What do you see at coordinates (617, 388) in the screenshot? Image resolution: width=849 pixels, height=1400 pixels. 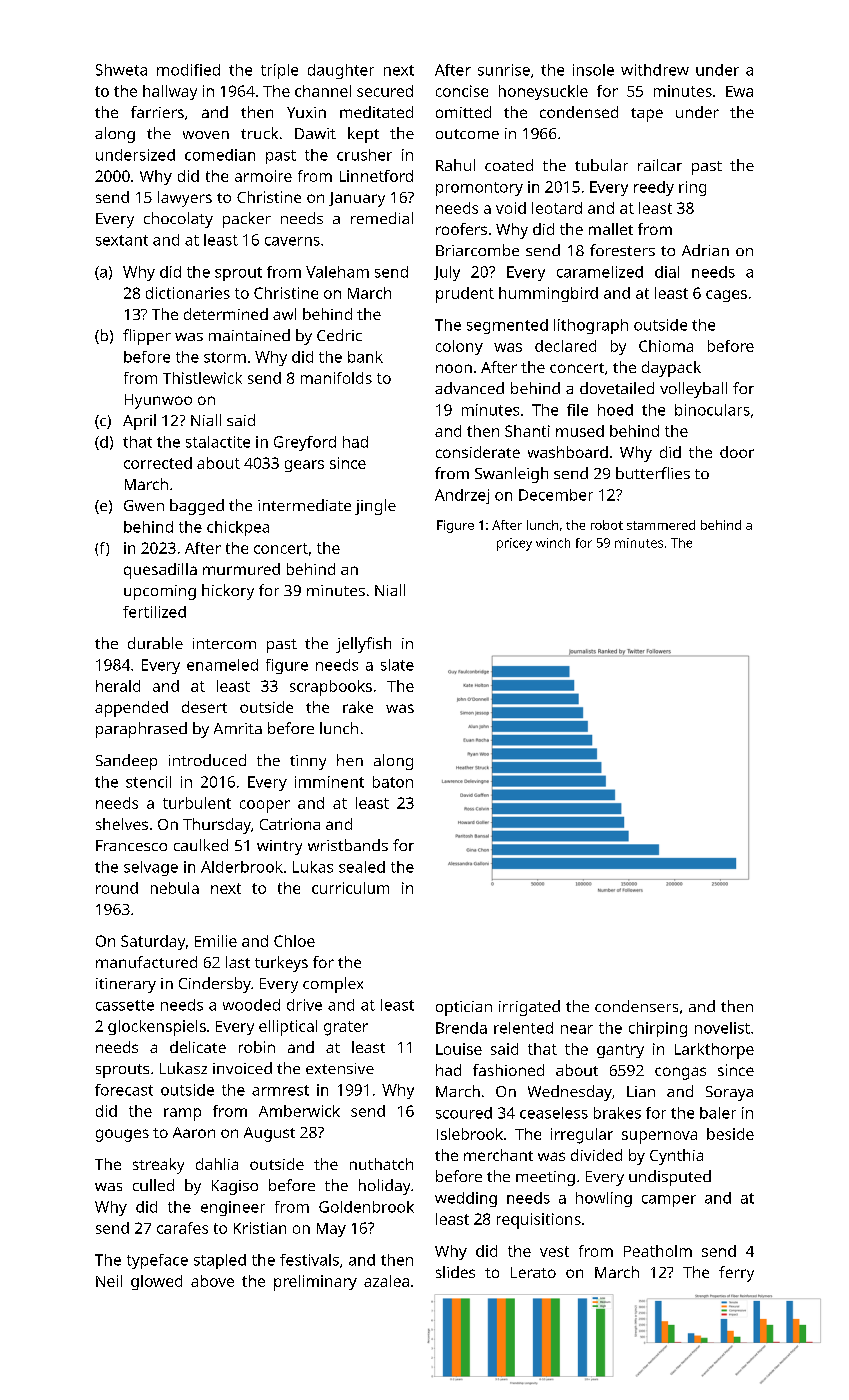 I see `dovetailed` at bounding box center [617, 388].
